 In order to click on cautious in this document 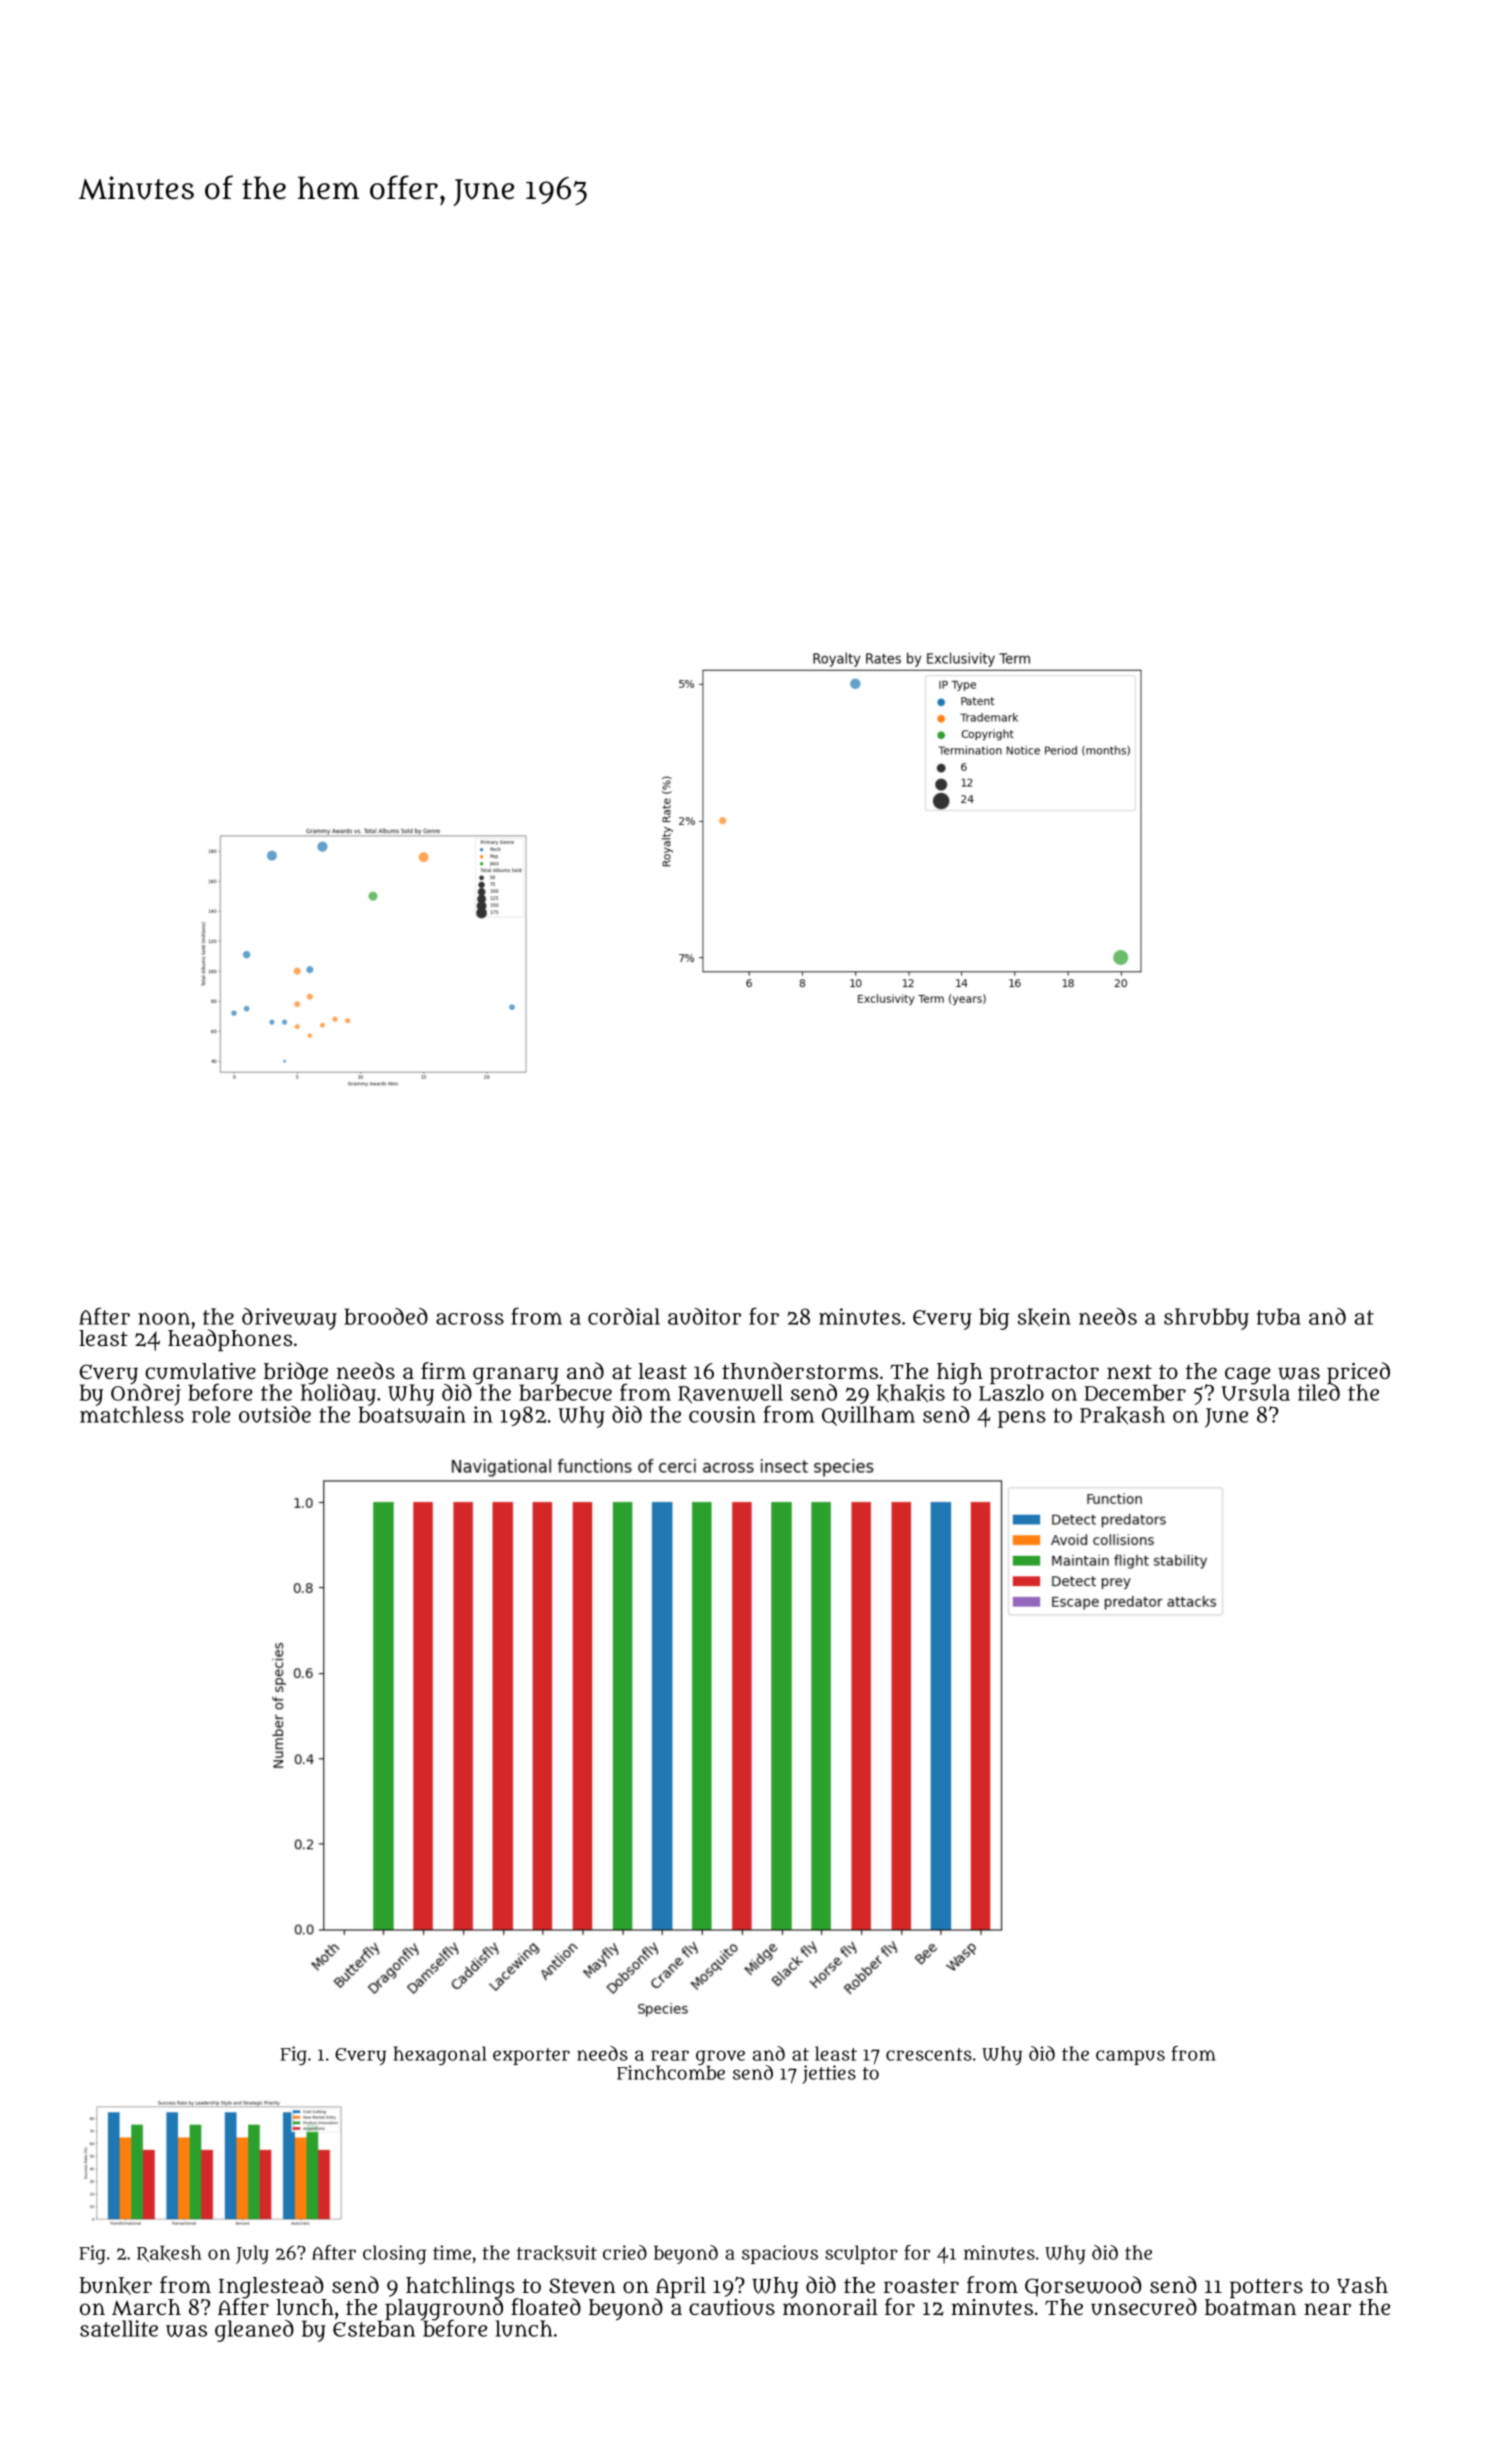, I will do `click(732, 2307)`.
